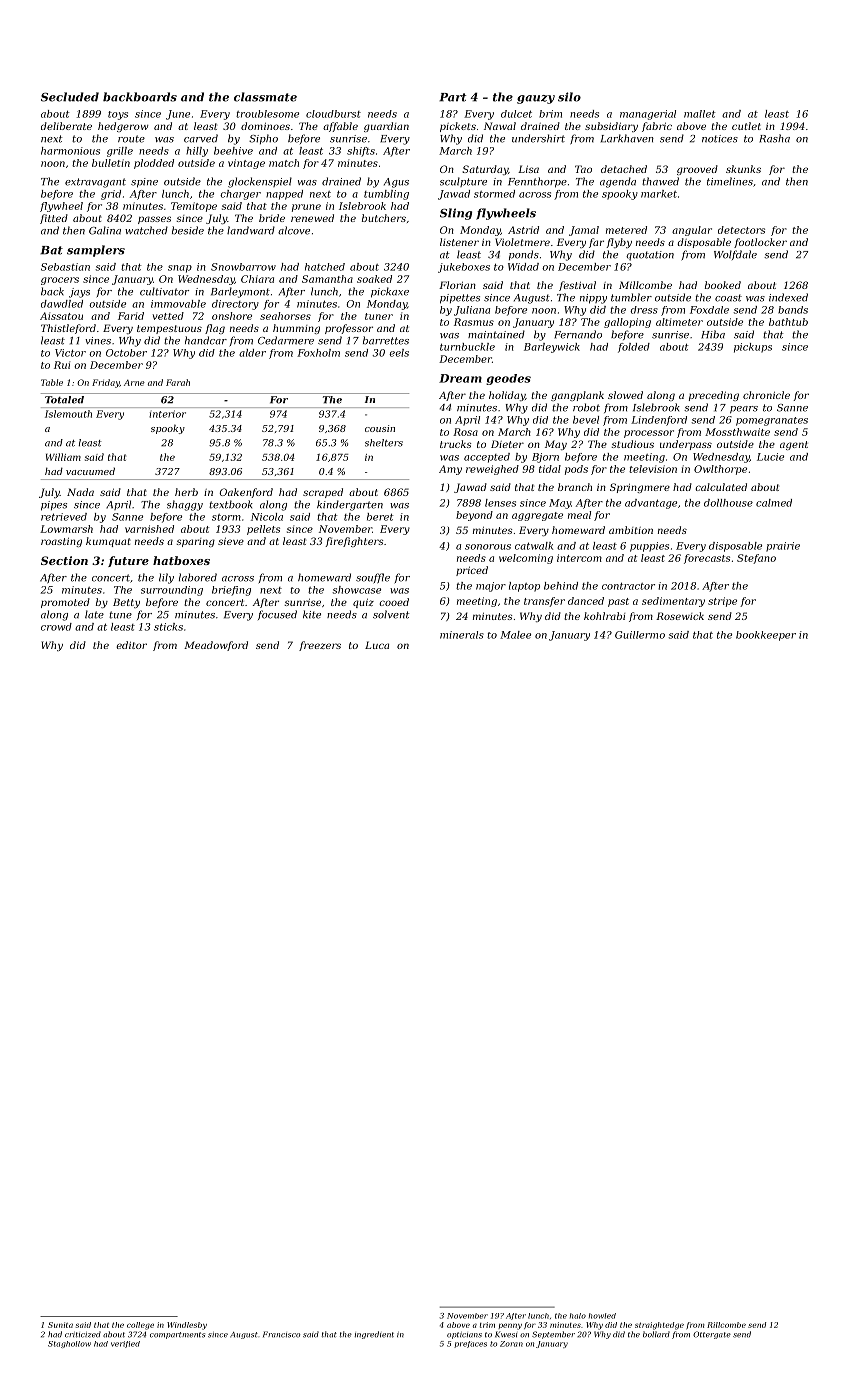  What do you see at coordinates (374, 1335) in the page?
I see `ingredient` at bounding box center [374, 1335].
